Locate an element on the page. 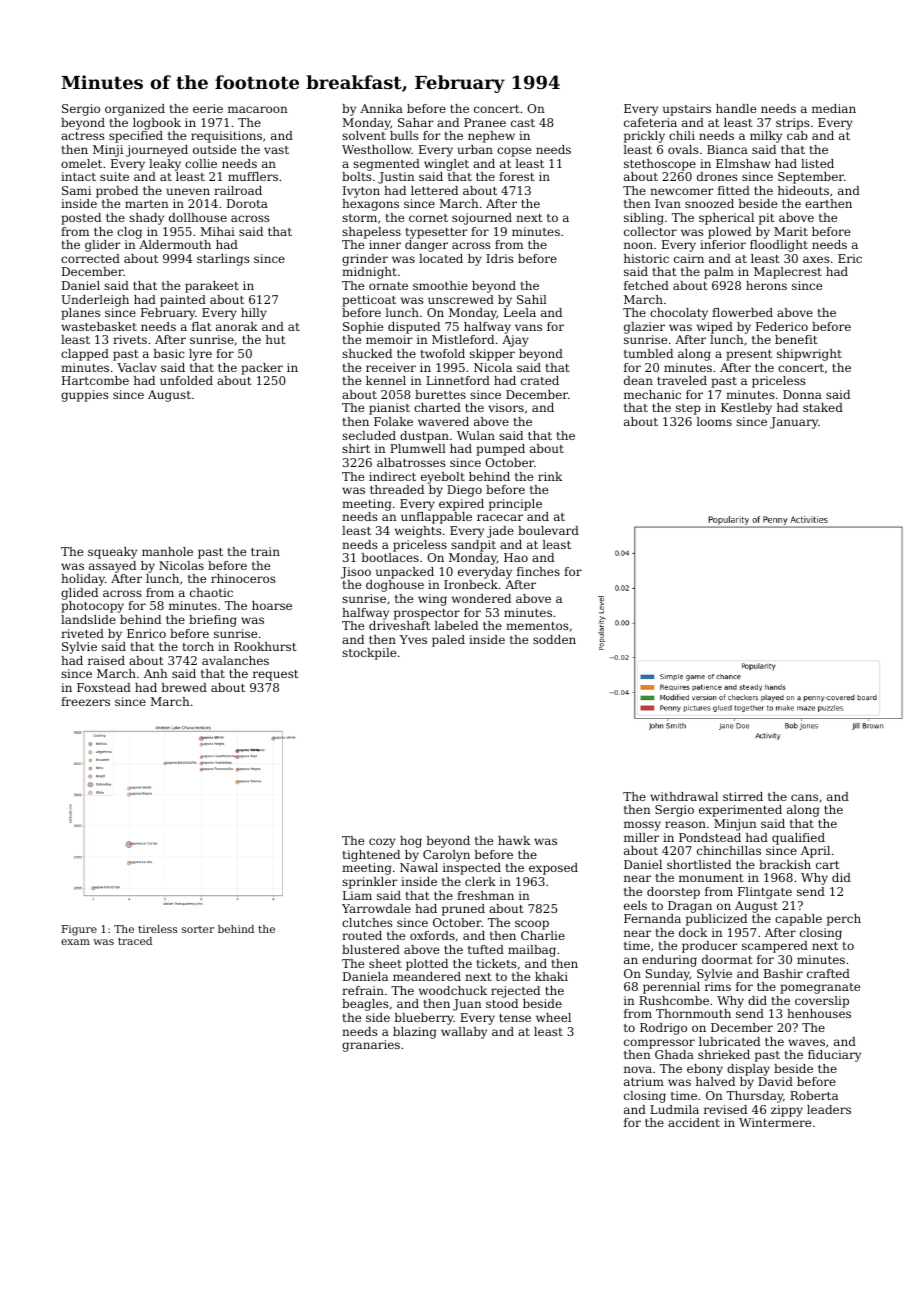 The height and width of the document is (1308, 924). stockpile is located at coordinates (369, 654).
